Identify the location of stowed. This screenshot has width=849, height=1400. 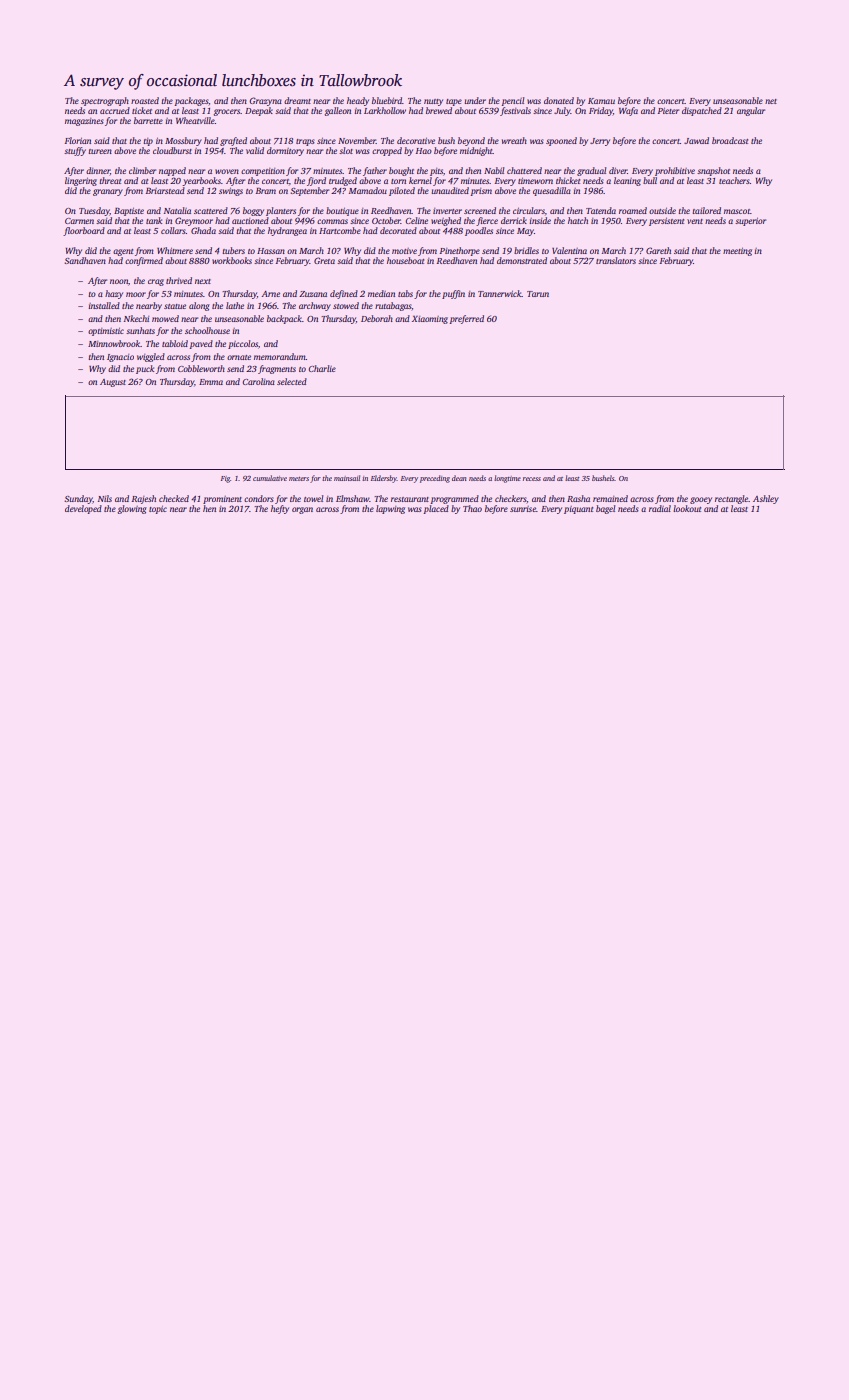
(346, 305).
